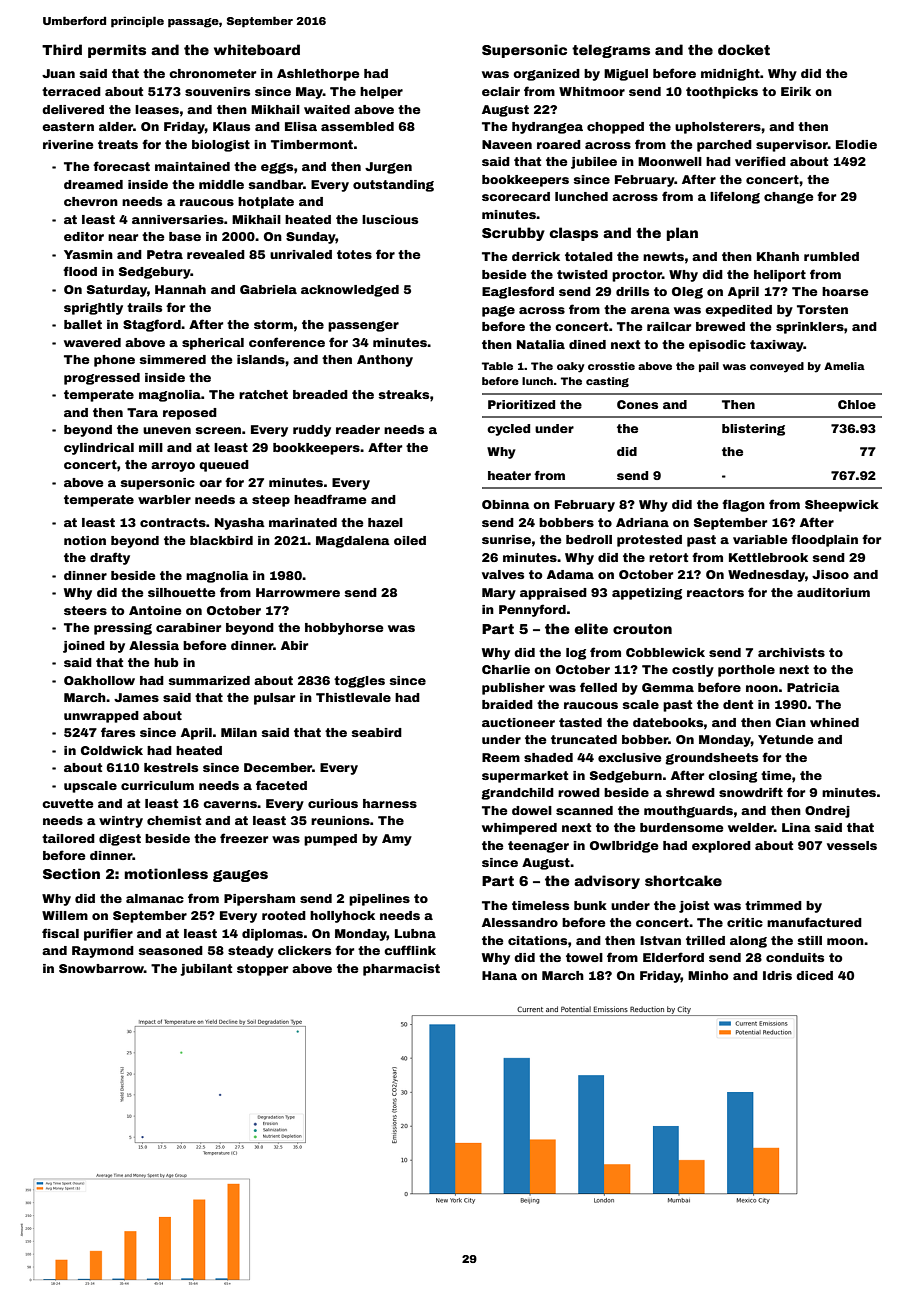  What do you see at coordinates (206, 970) in the screenshot?
I see `jubilant` at bounding box center [206, 970].
